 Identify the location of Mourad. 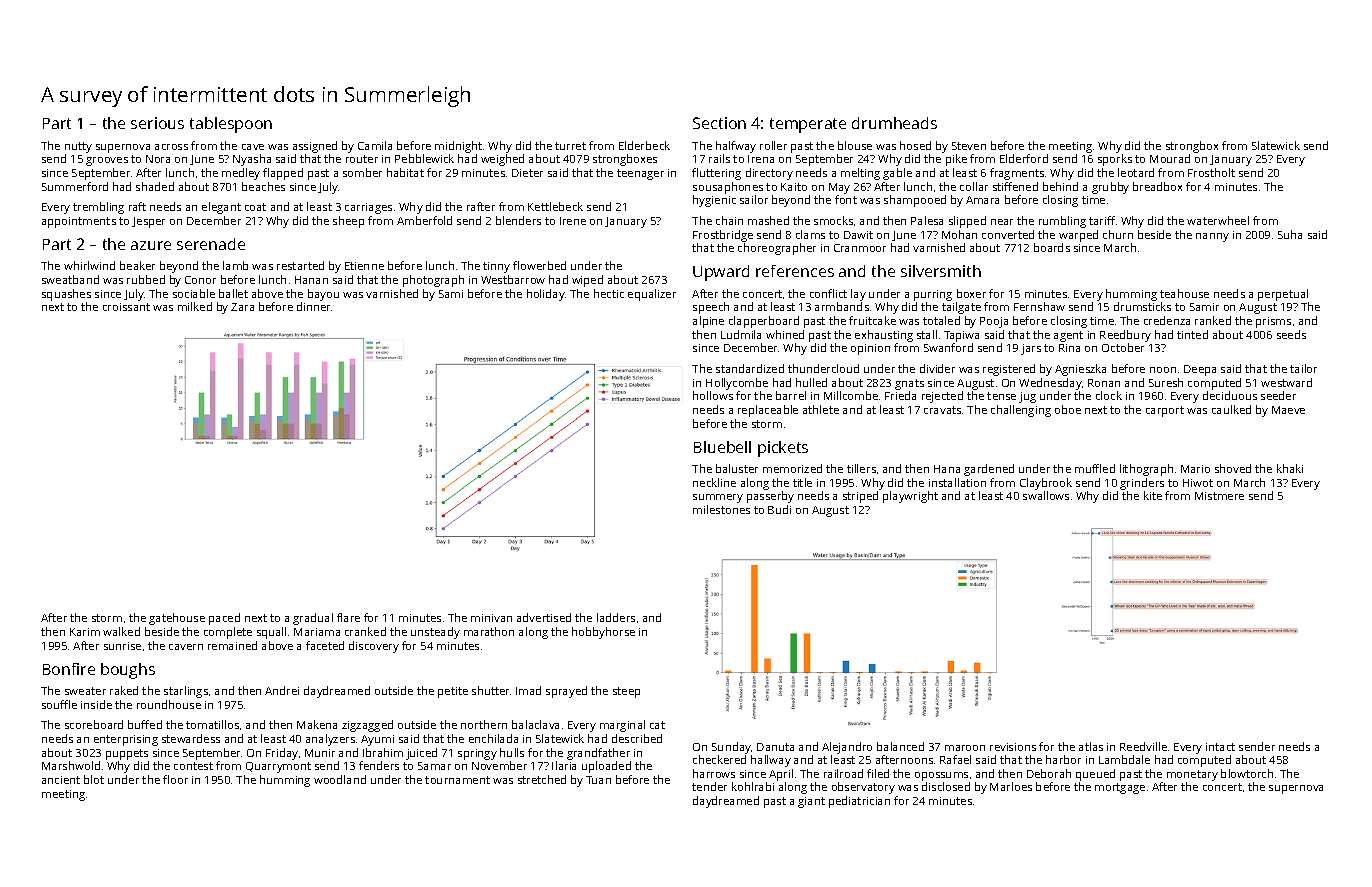
(1170, 158).
